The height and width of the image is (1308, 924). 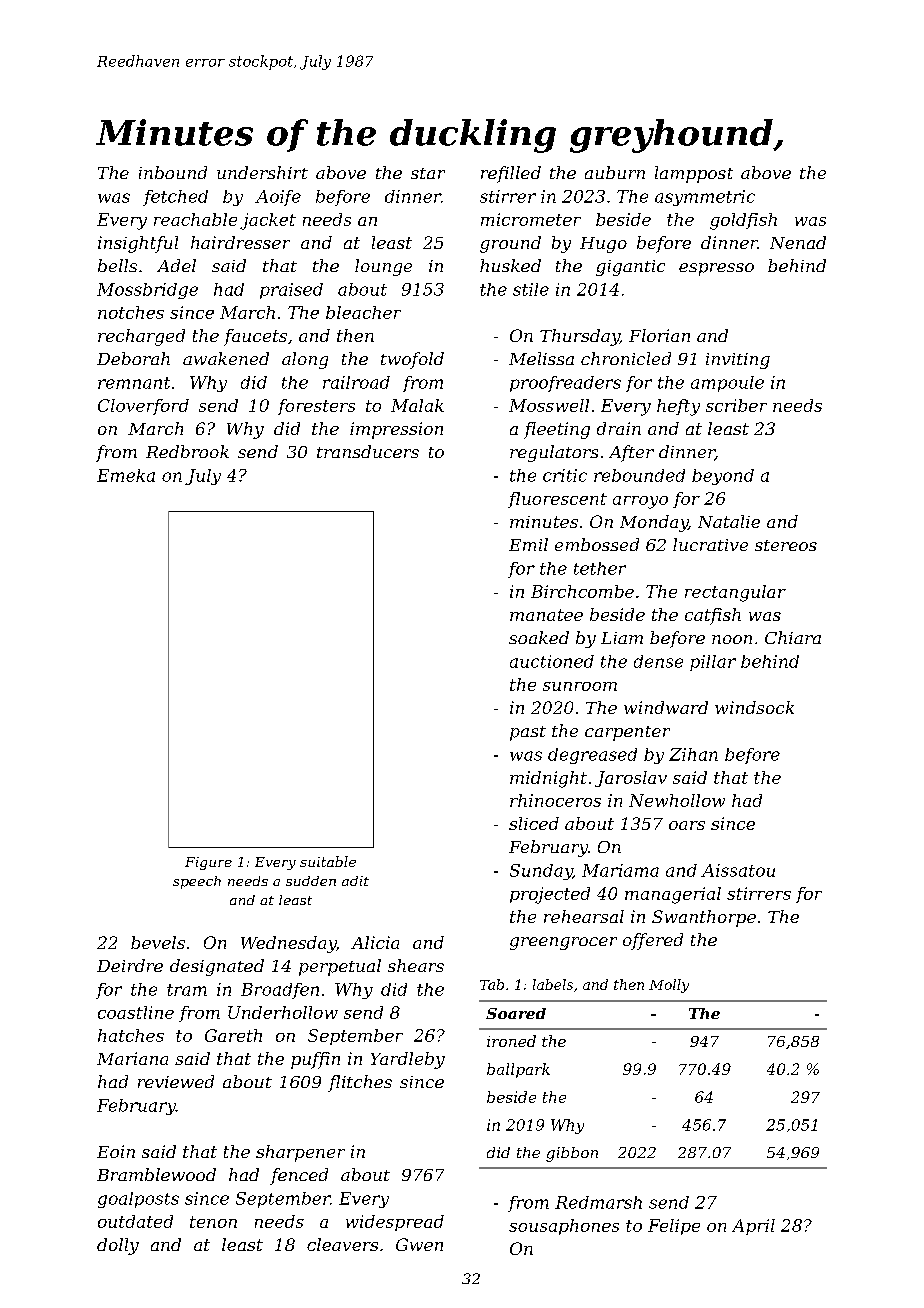 I want to click on inbound, so click(x=173, y=172).
